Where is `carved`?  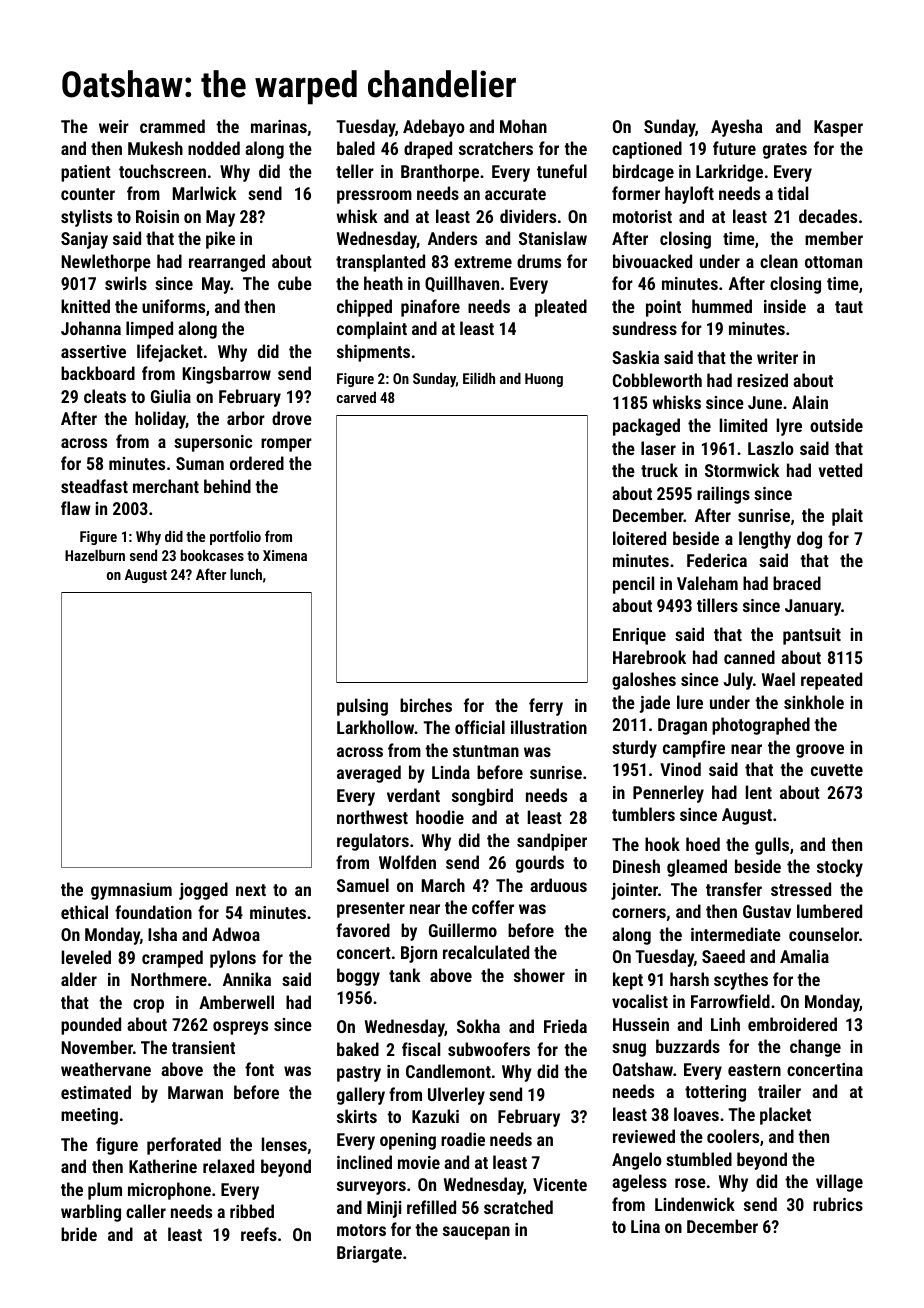
carved is located at coordinates (356, 397).
